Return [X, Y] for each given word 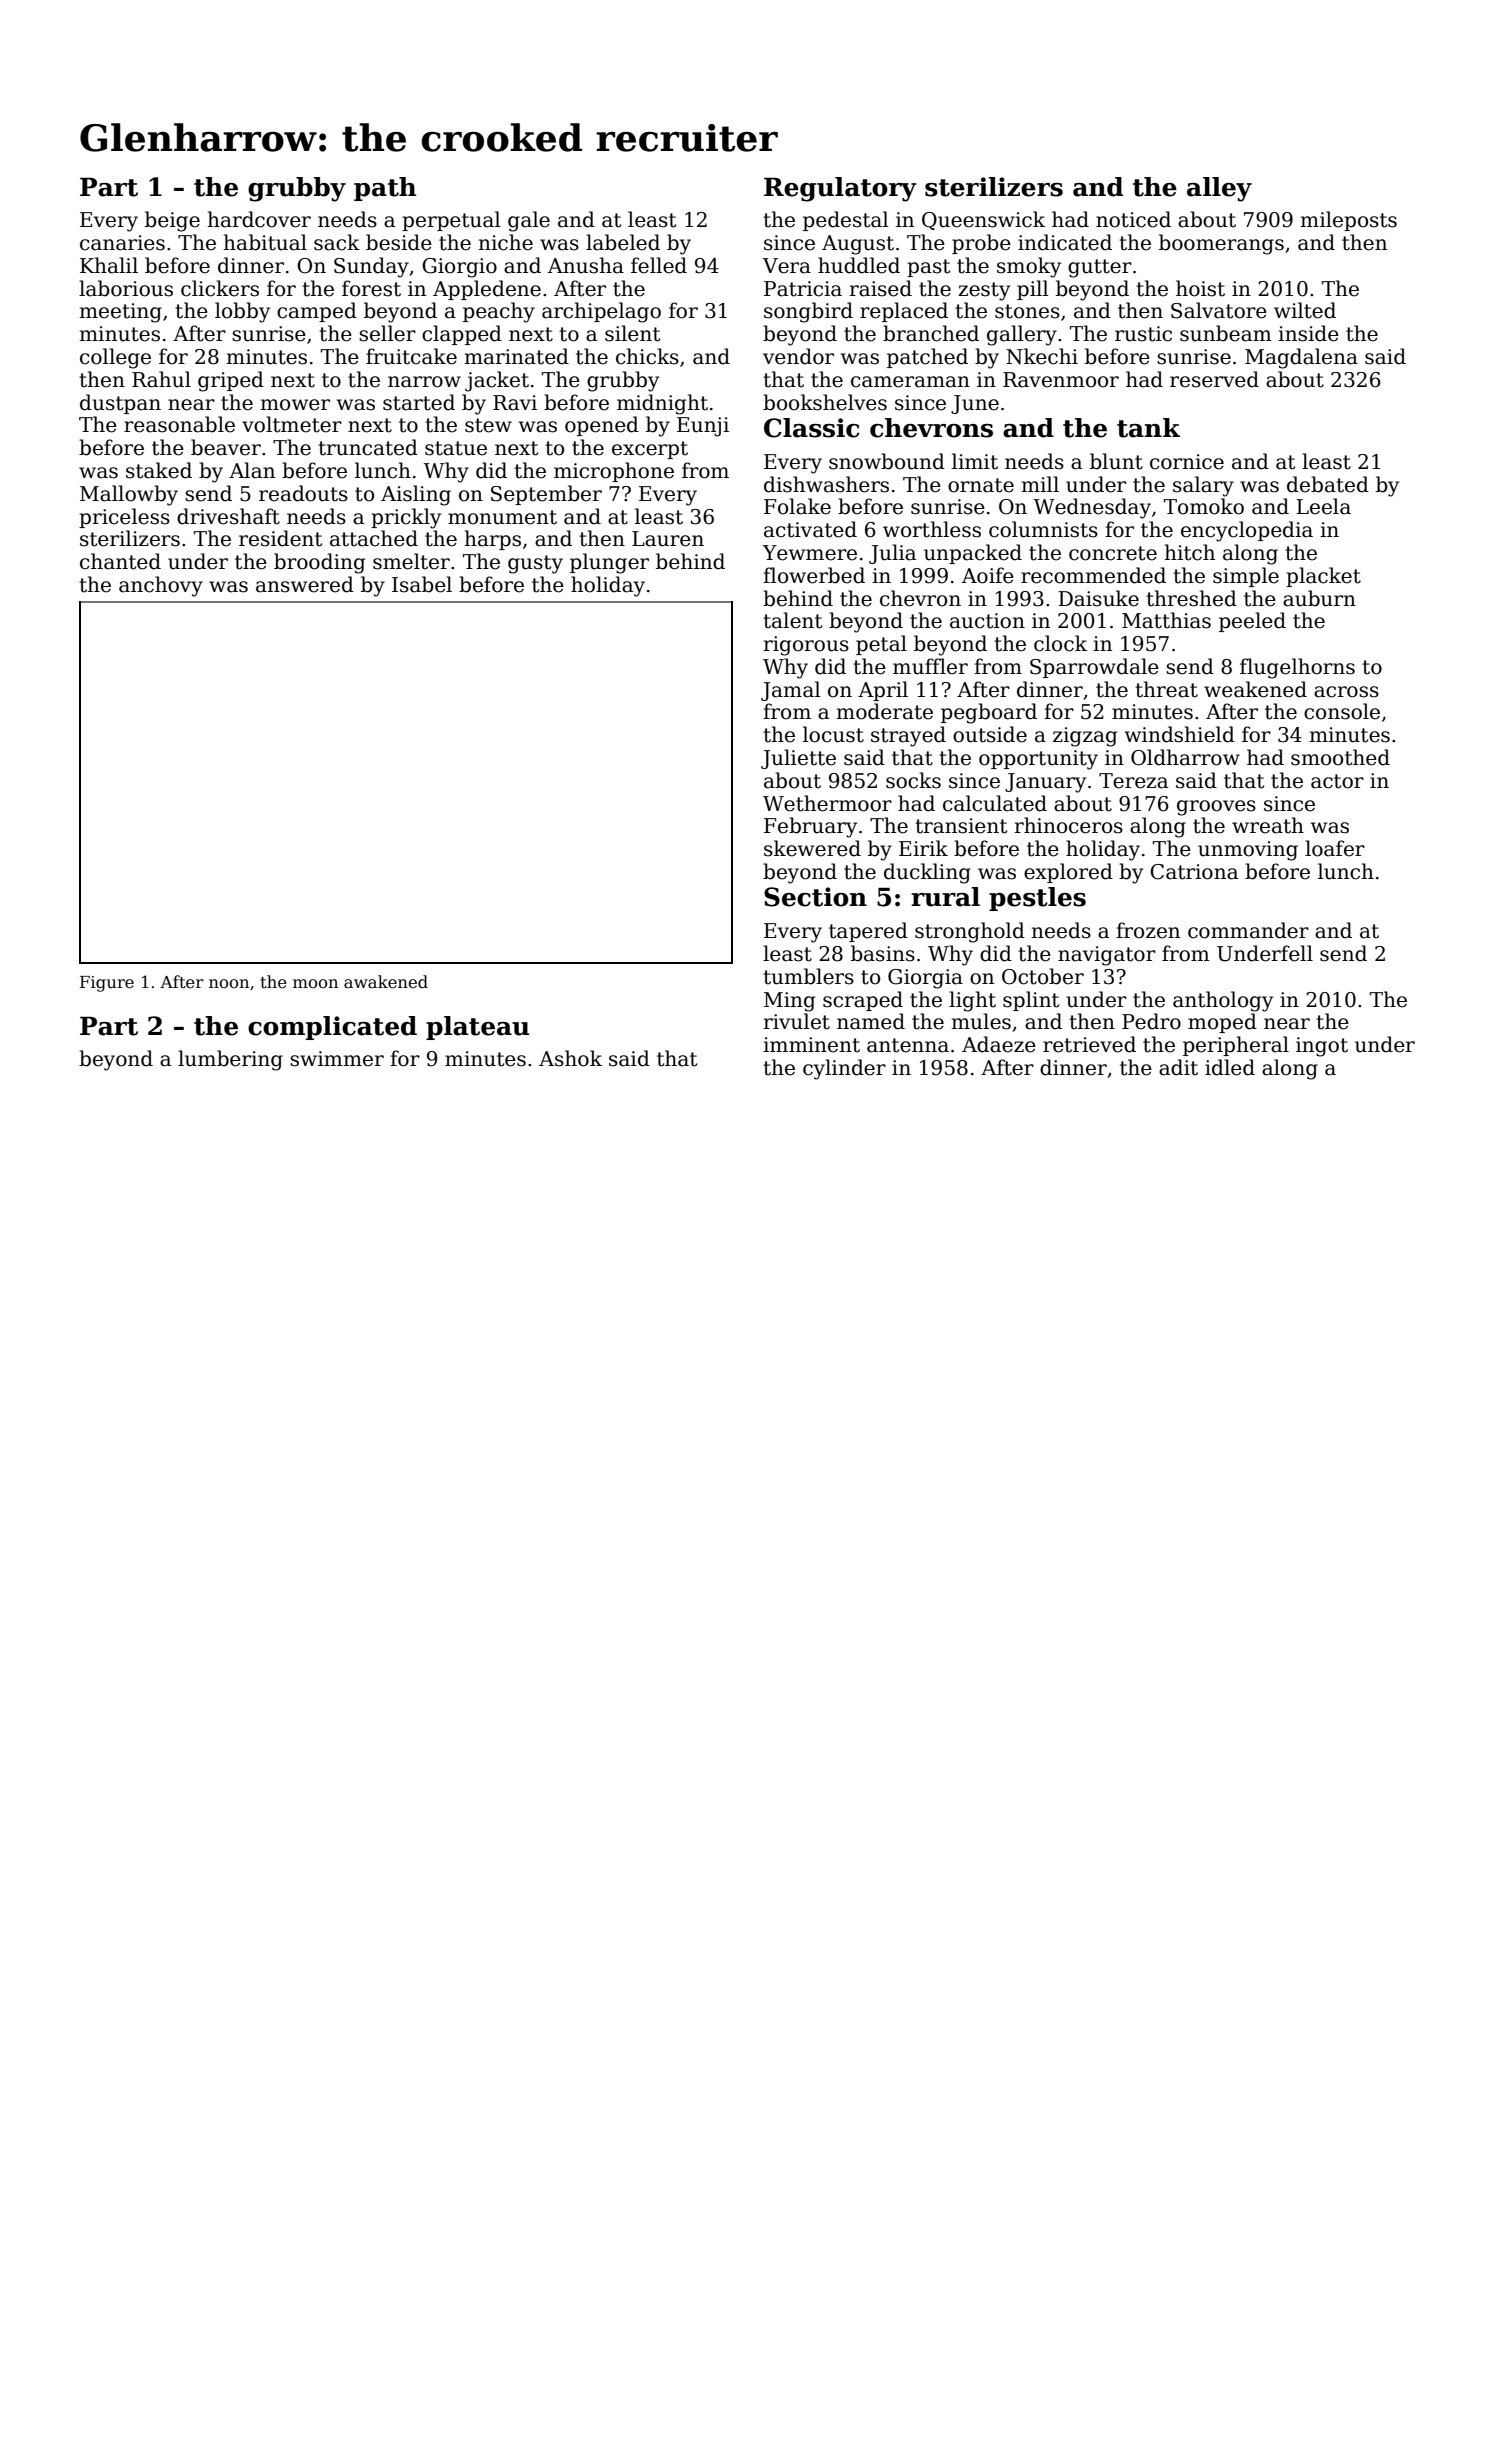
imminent [811, 1045]
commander [1248, 930]
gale [529, 221]
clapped [462, 335]
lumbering [230, 1060]
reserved [1214, 379]
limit [975, 461]
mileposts [1348, 221]
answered [305, 584]
